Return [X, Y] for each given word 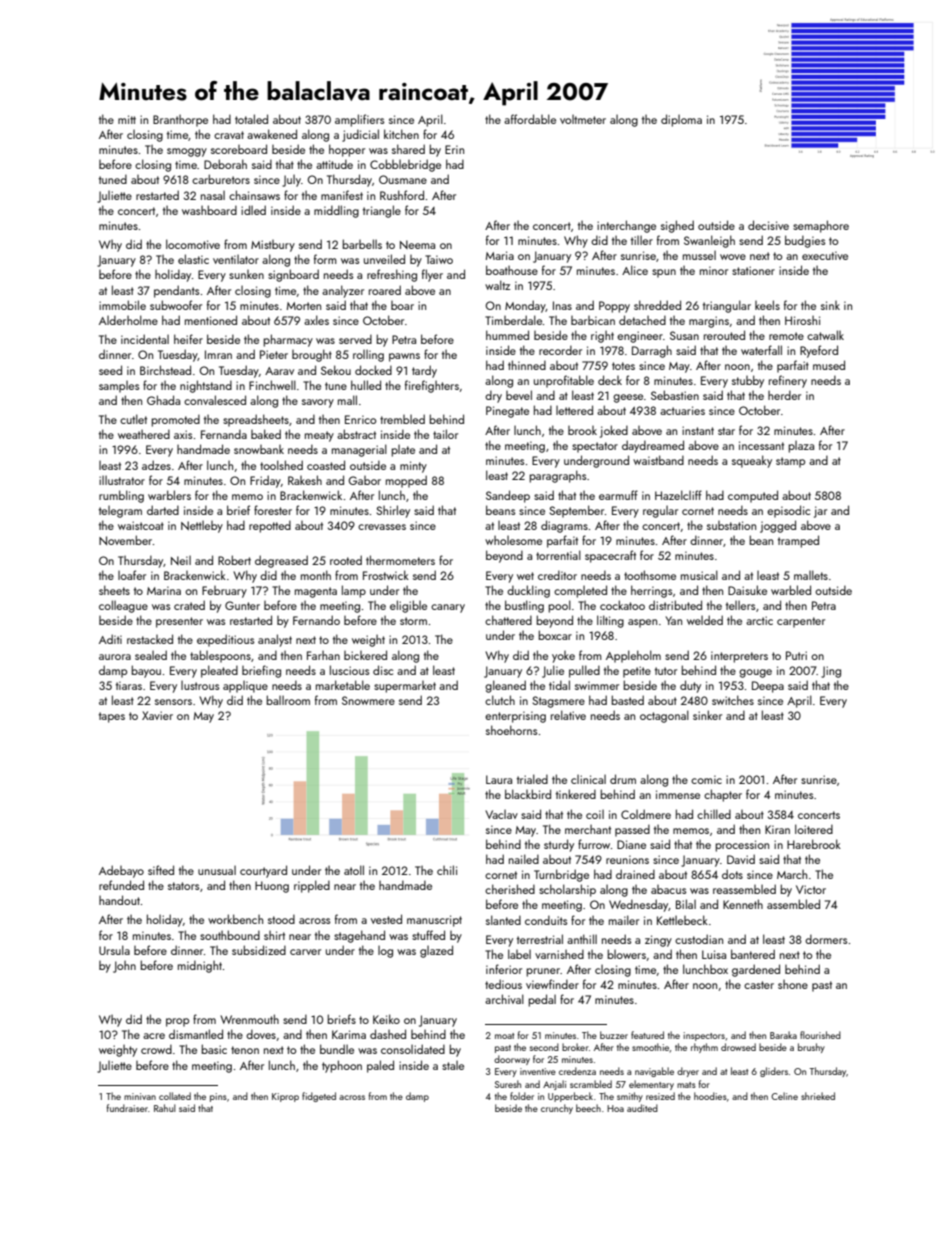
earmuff [618, 495]
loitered [814, 829]
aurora [115, 657]
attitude [334, 164]
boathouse [512, 270]
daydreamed [653, 446]
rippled [312, 886]
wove [733, 257]
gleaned [505, 686]
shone [793, 984]
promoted [175, 420]
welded [705, 620]
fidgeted [319, 1097]
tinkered [576, 794]
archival [504, 999]
